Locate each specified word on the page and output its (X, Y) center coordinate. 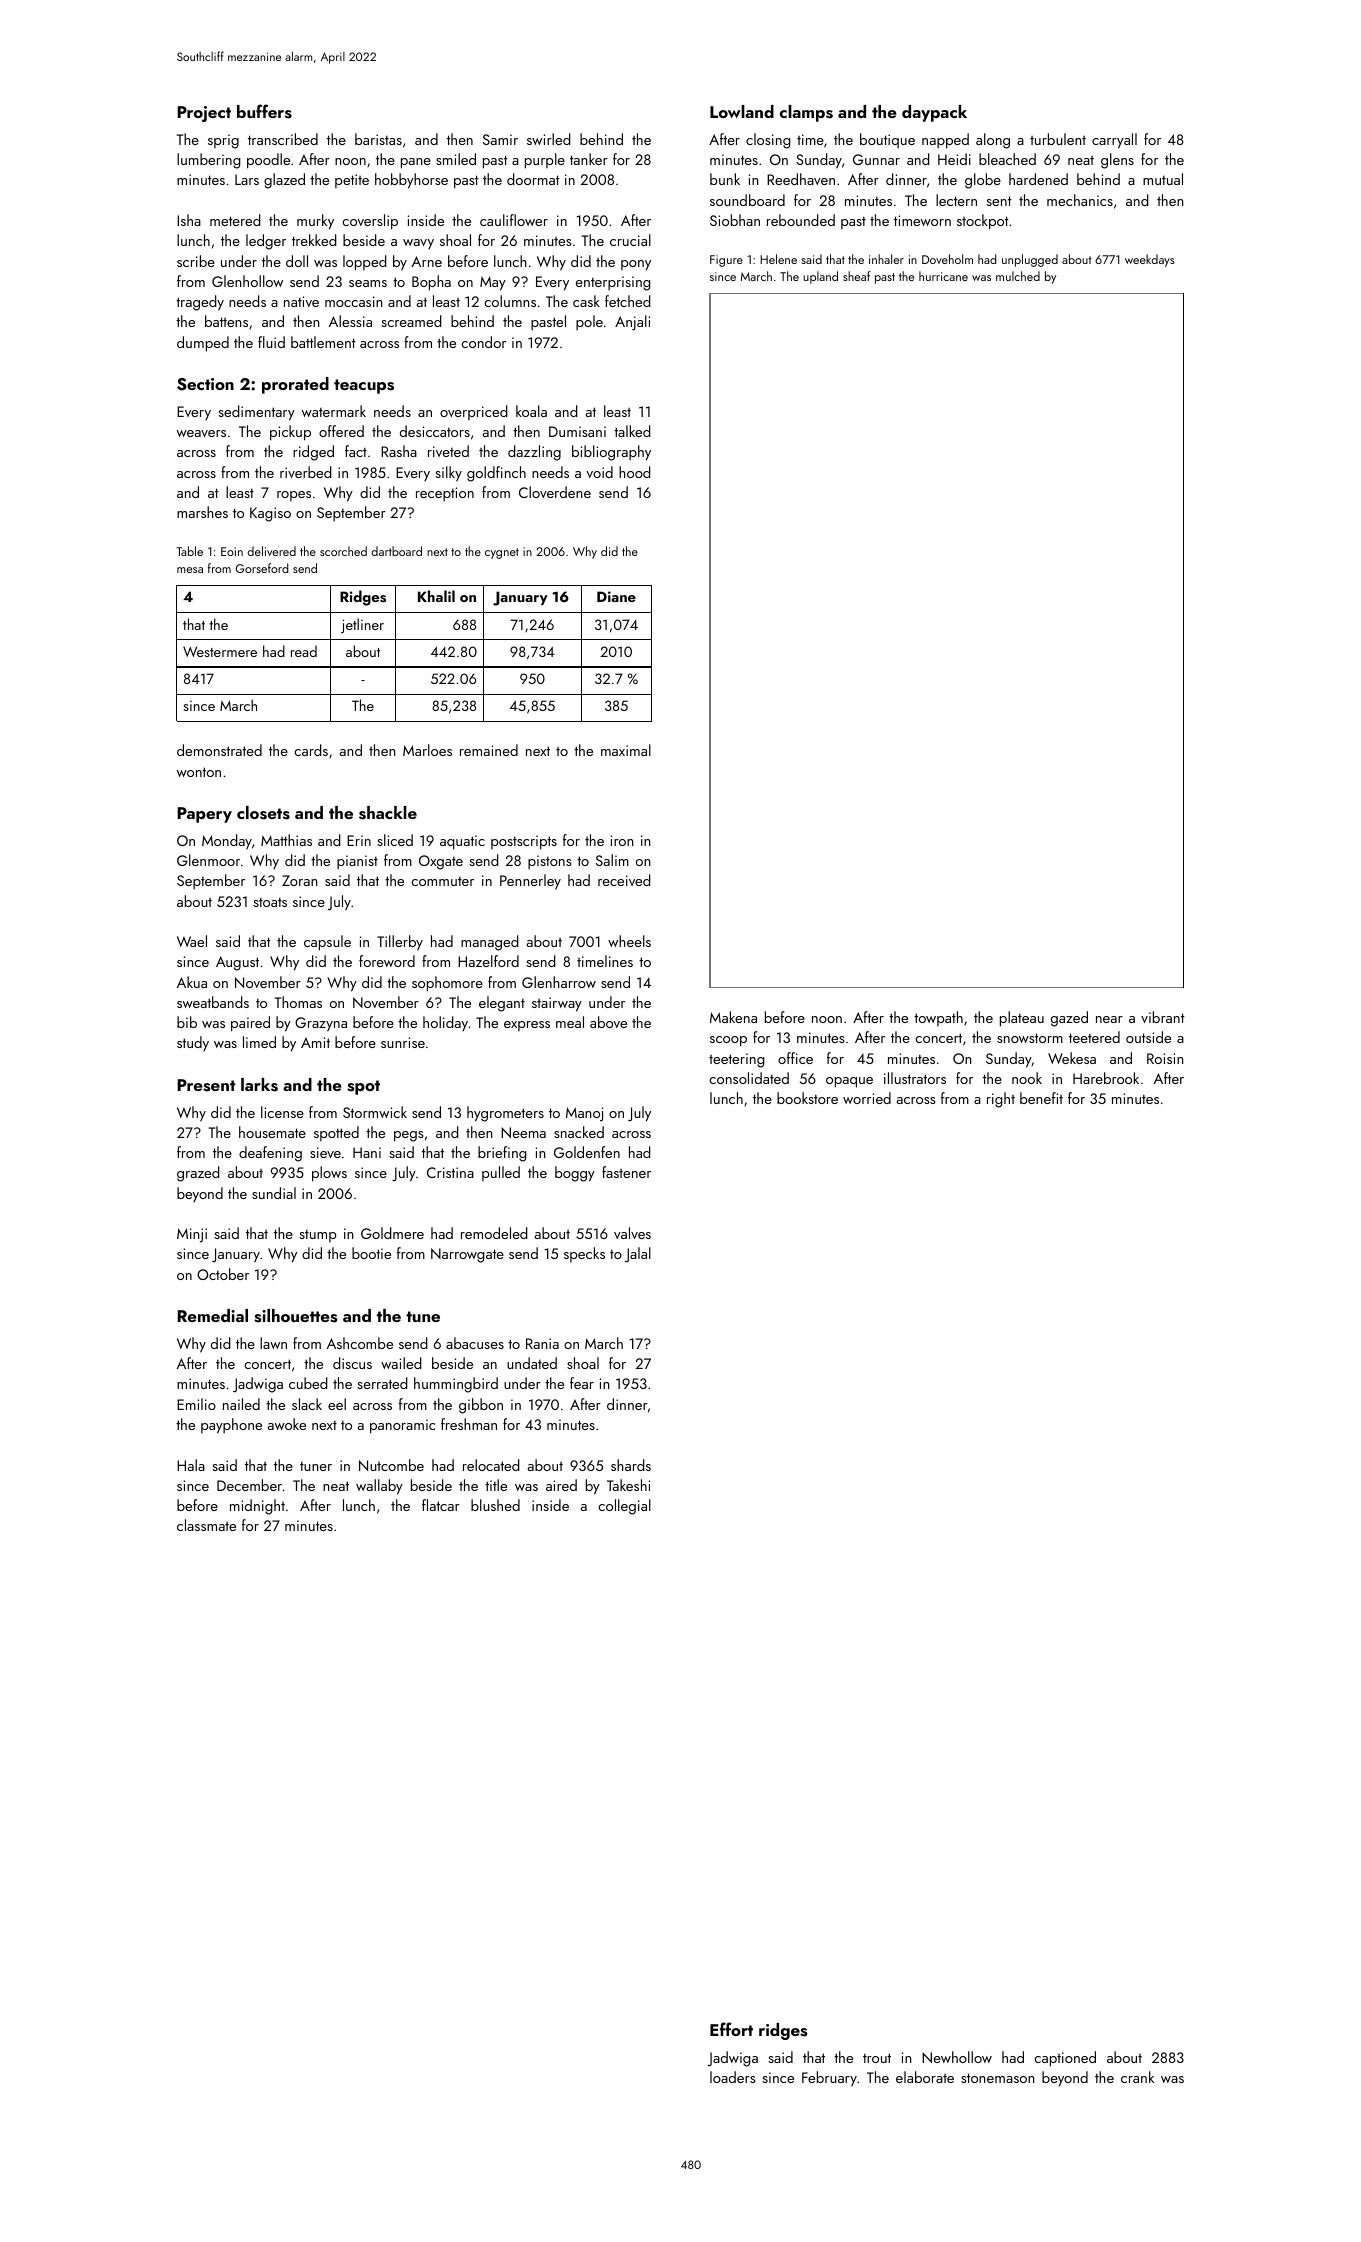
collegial (624, 1507)
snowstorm (1030, 1038)
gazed (1069, 1019)
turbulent (1058, 139)
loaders (733, 2077)
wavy (418, 244)
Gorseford (262, 568)
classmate (206, 1525)
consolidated (749, 1078)
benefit (1041, 1098)
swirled (549, 139)
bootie (371, 1253)
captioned (1065, 2059)
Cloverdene (555, 492)
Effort (731, 2029)
